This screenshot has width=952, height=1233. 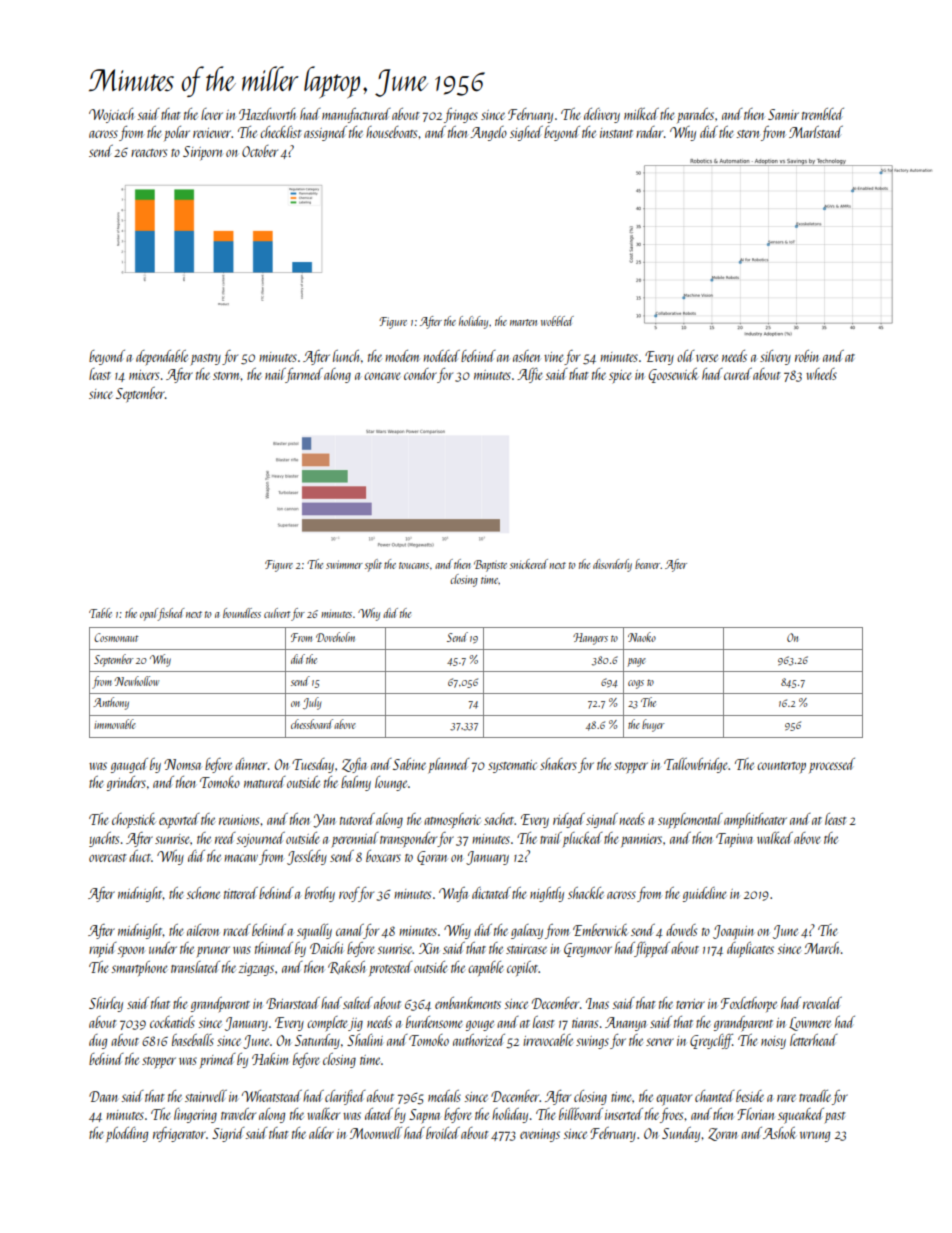 What do you see at coordinates (512, 766) in the screenshot?
I see `systematic` at bounding box center [512, 766].
